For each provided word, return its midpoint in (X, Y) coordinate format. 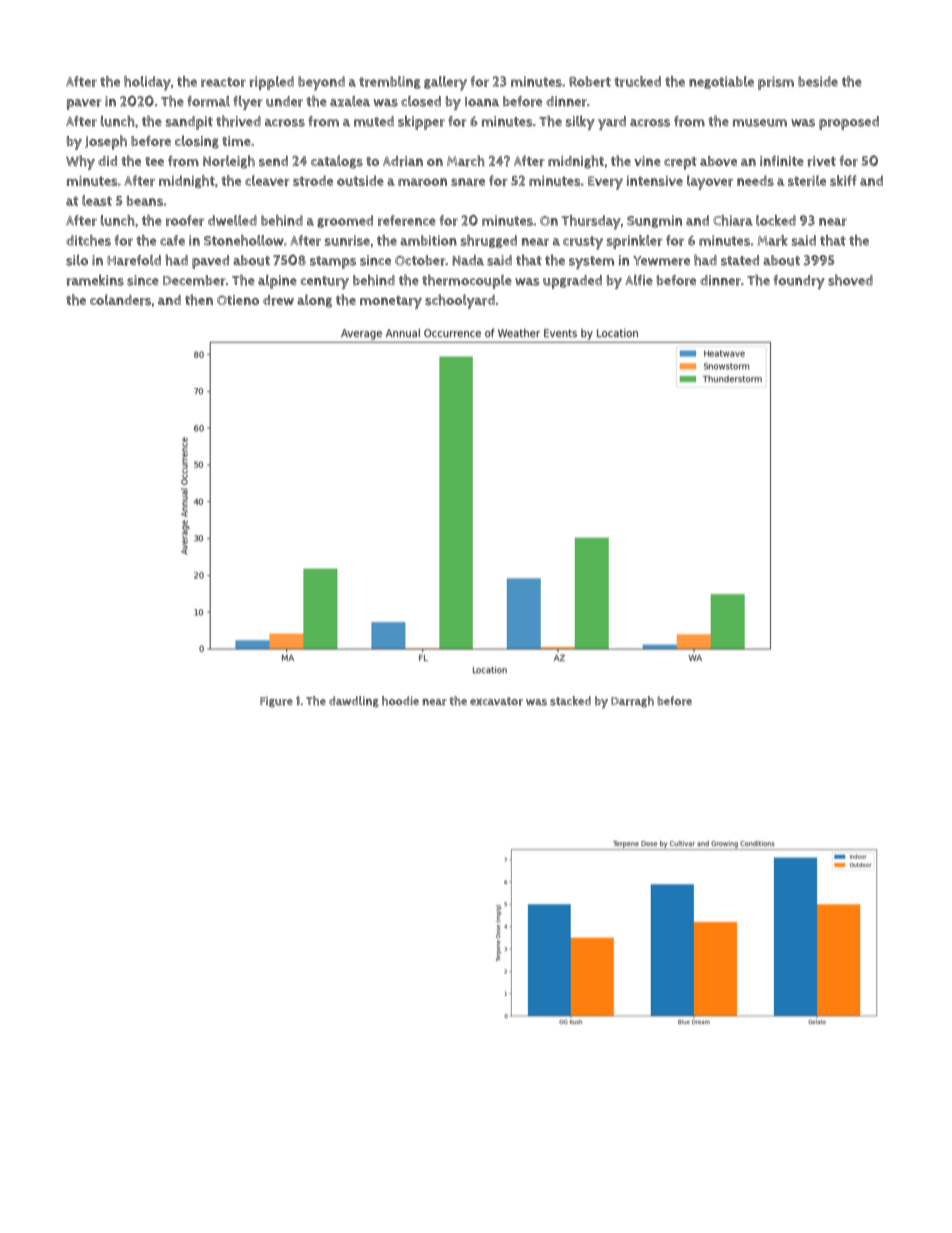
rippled (272, 83)
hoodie (400, 701)
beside (818, 81)
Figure (276, 702)
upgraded (572, 282)
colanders (120, 300)
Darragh (632, 702)
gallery (445, 83)
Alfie (639, 280)
